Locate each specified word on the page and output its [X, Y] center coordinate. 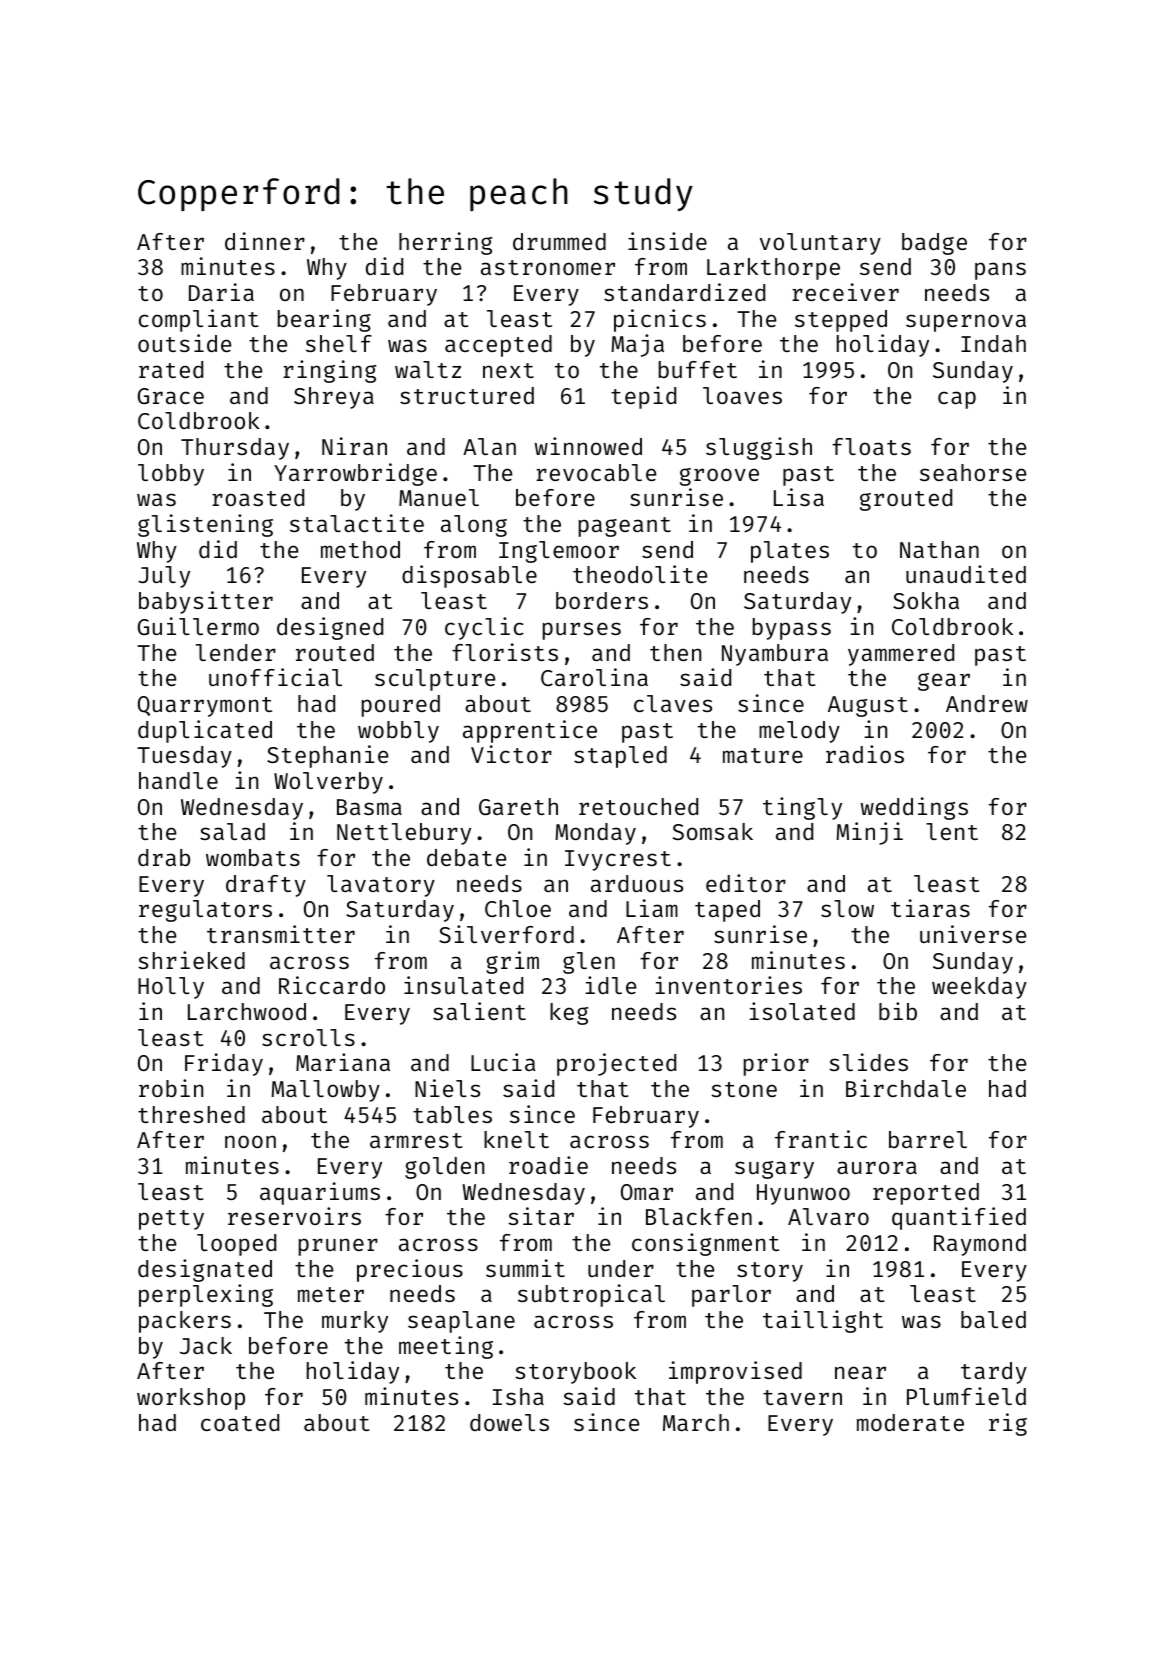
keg [569, 1014]
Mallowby [325, 1091]
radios [865, 754]
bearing [324, 320]
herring [445, 243]
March [696, 1422]
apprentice [530, 731]
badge [934, 244]
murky [355, 1322]
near [860, 1372]
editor [746, 883]
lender [236, 652]
